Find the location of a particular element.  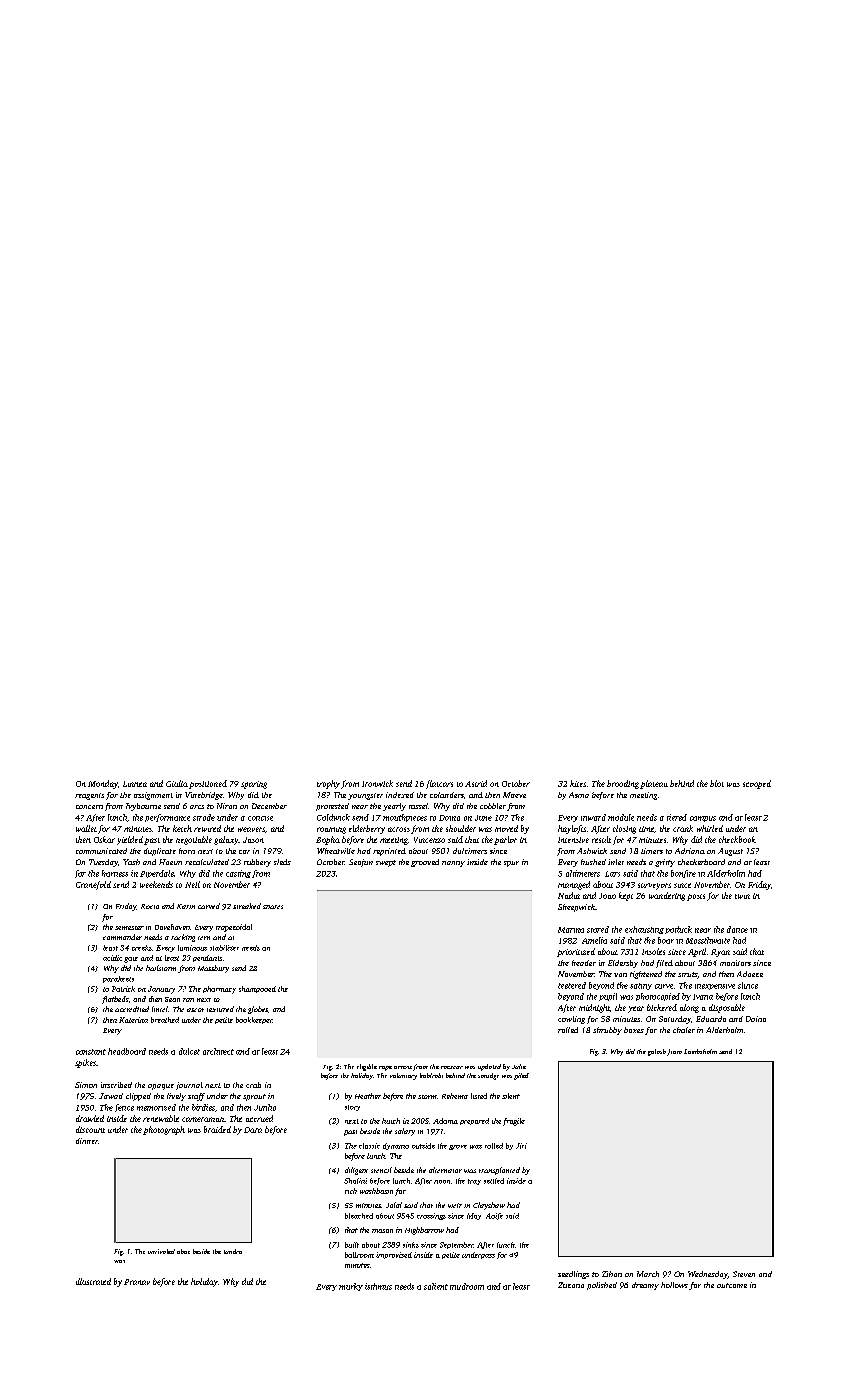

shoulder is located at coordinates (461, 828).
